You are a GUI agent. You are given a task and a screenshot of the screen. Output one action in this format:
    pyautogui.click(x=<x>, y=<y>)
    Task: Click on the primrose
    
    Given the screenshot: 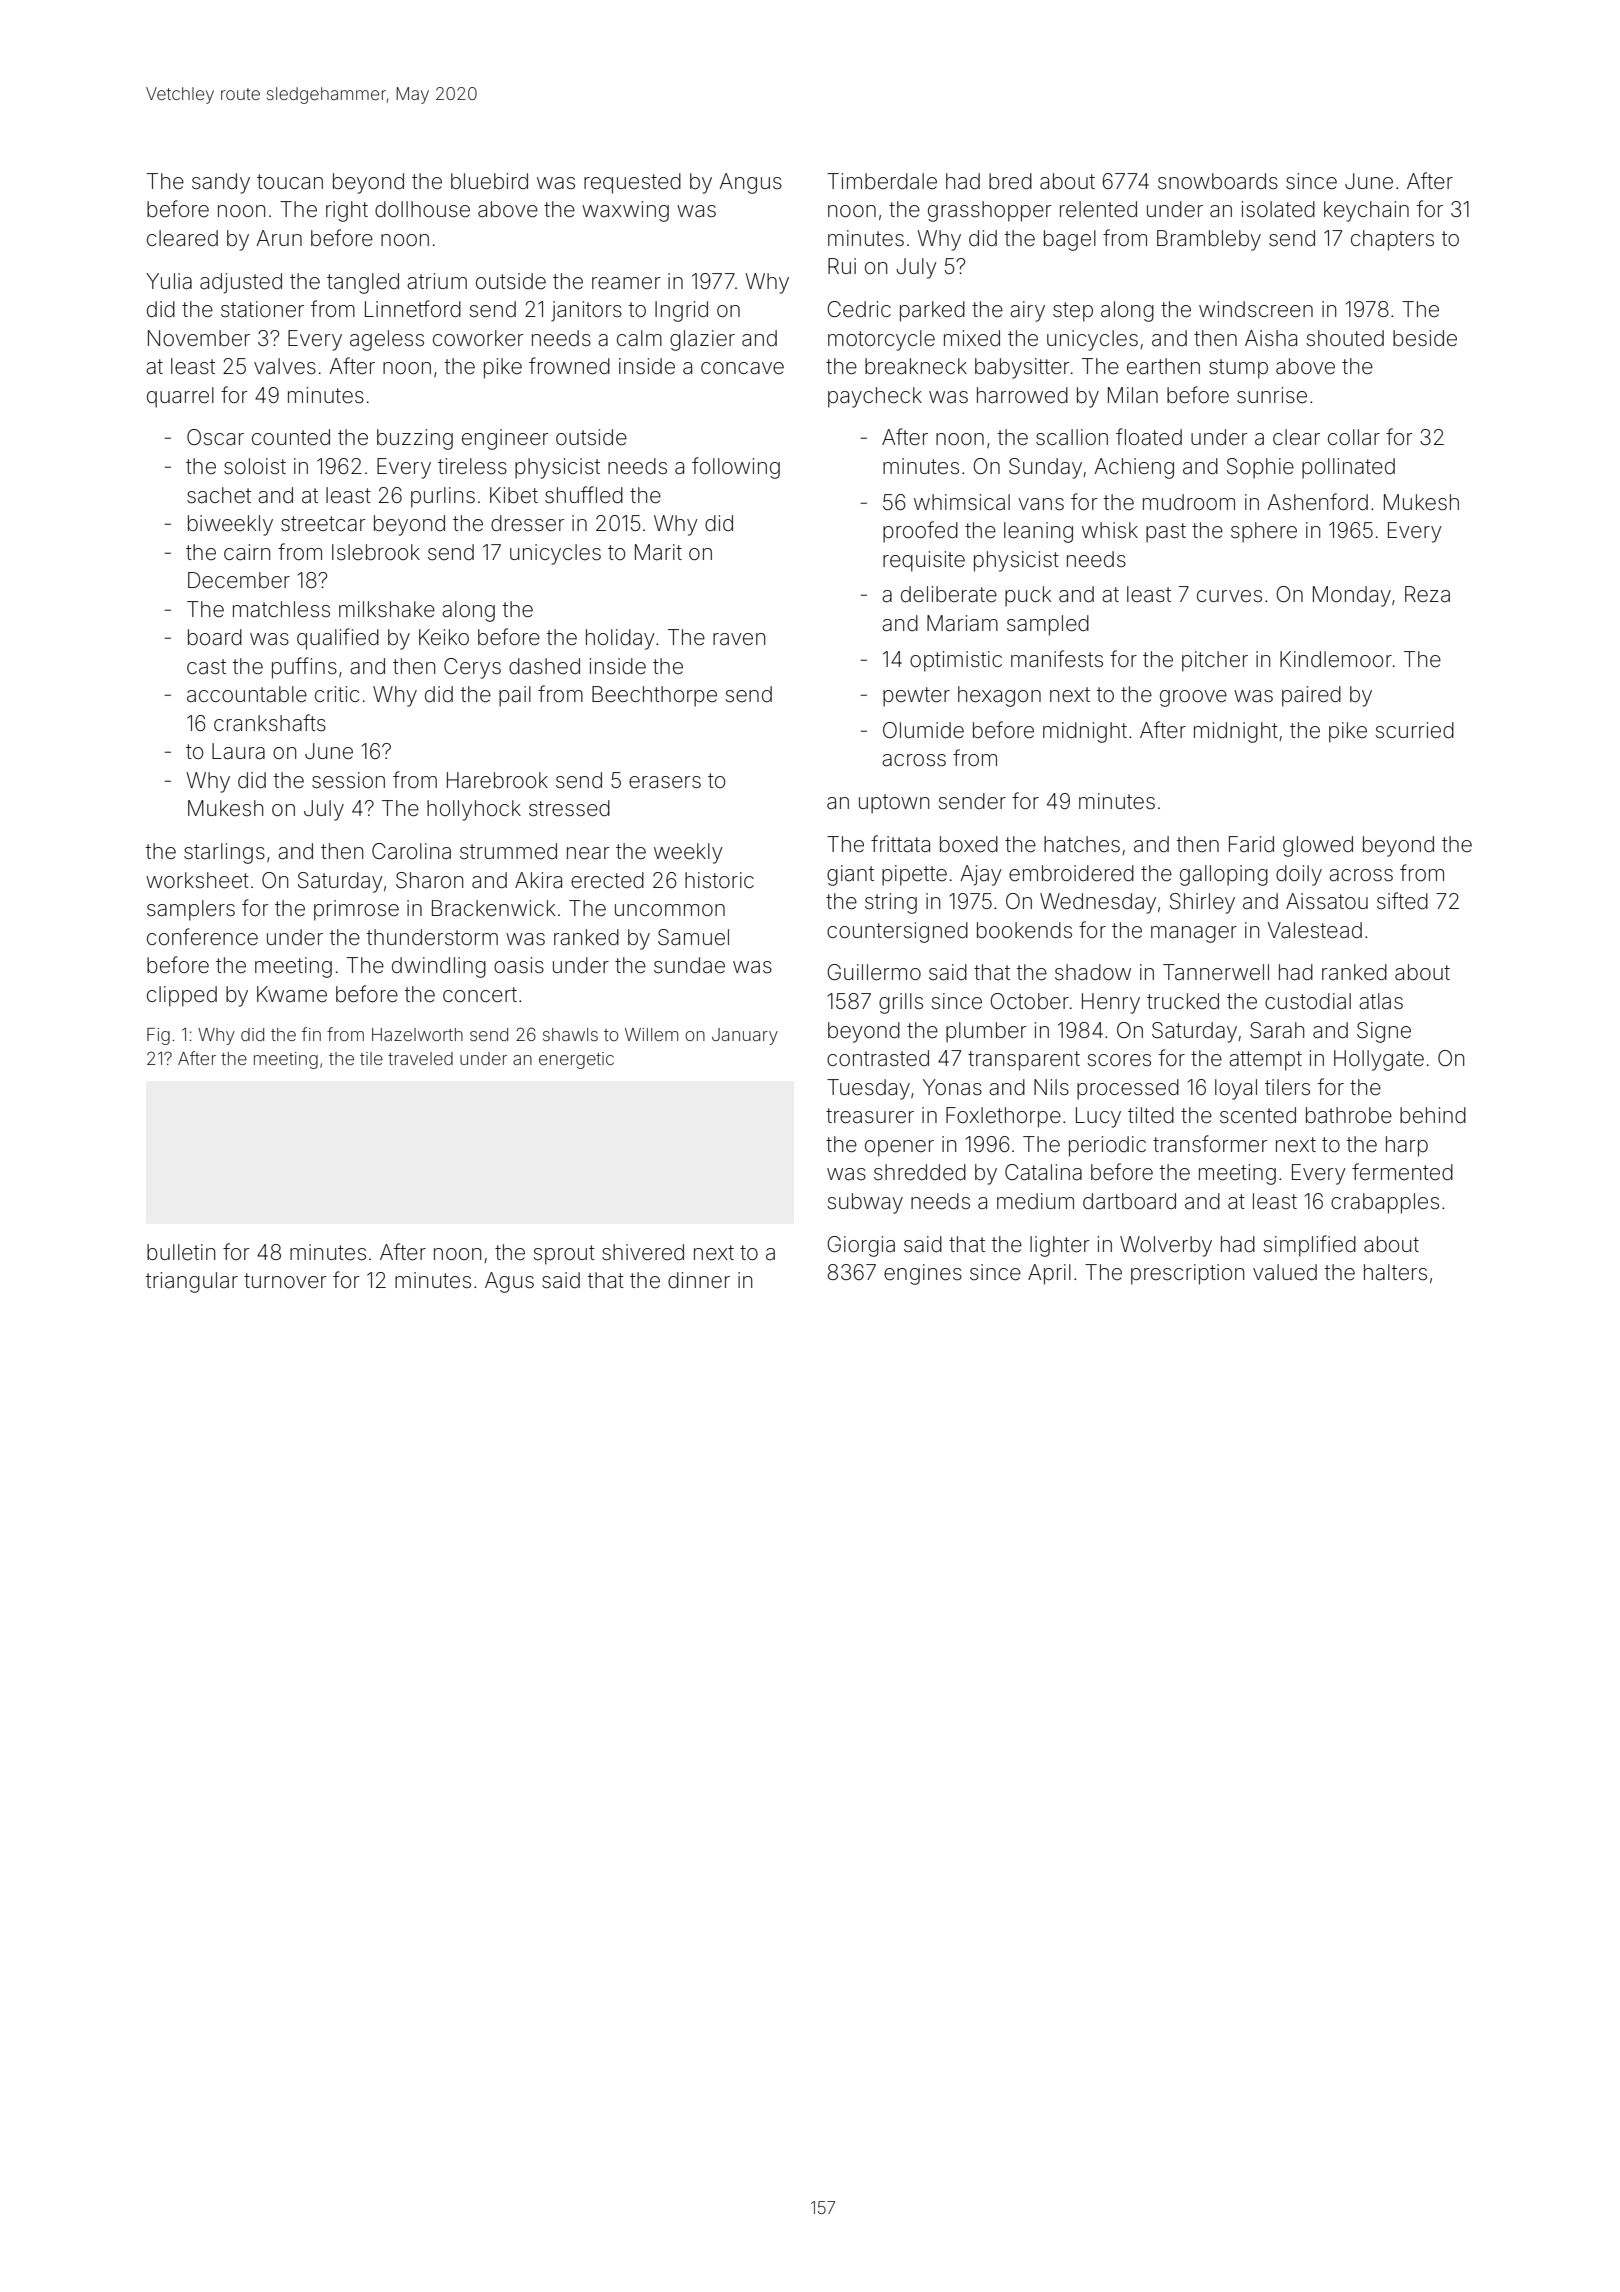 What is the action you would take?
    pyautogui.click(x=356, y=910)
